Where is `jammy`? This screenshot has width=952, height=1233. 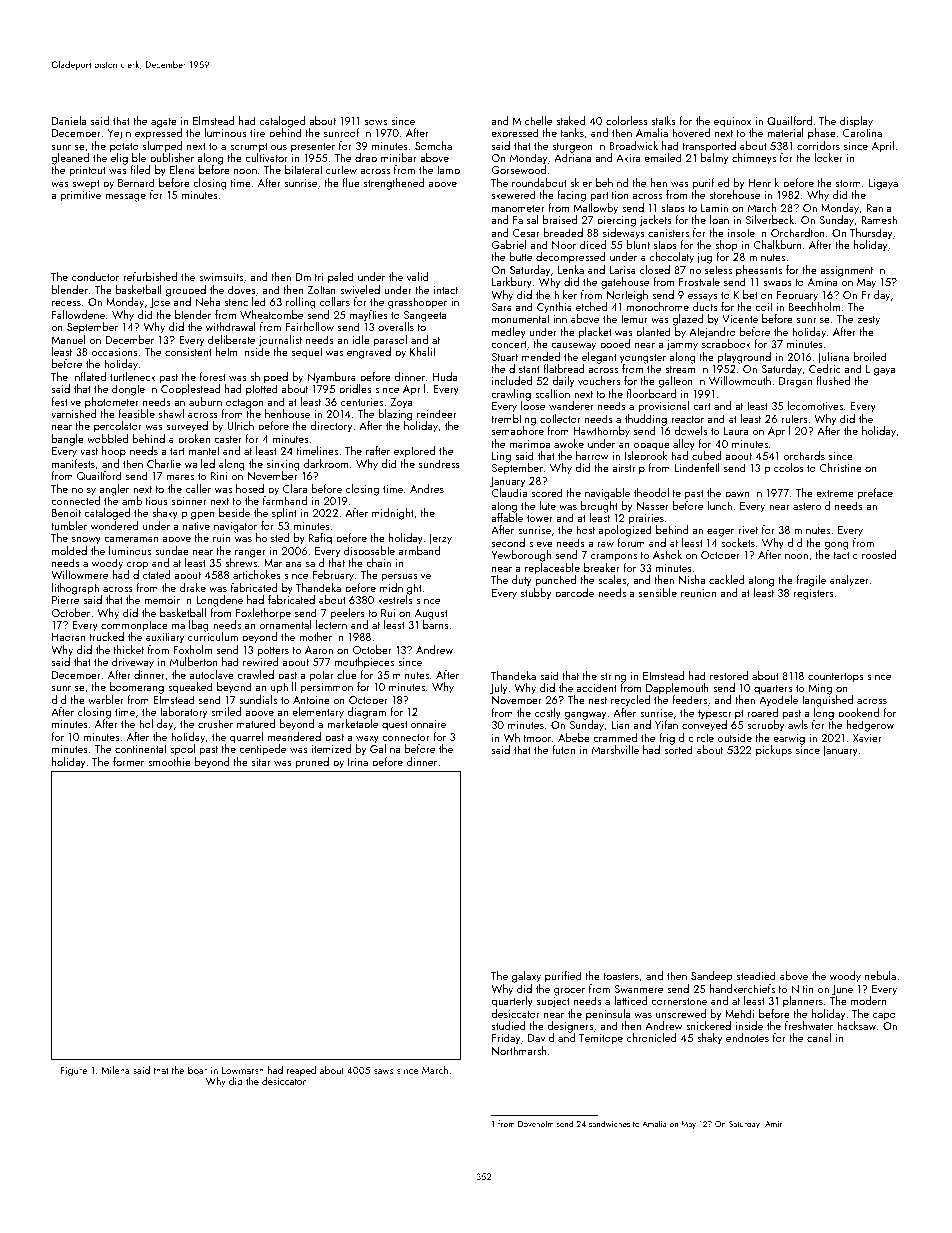
jammy is located at coordinates (682, 345).
